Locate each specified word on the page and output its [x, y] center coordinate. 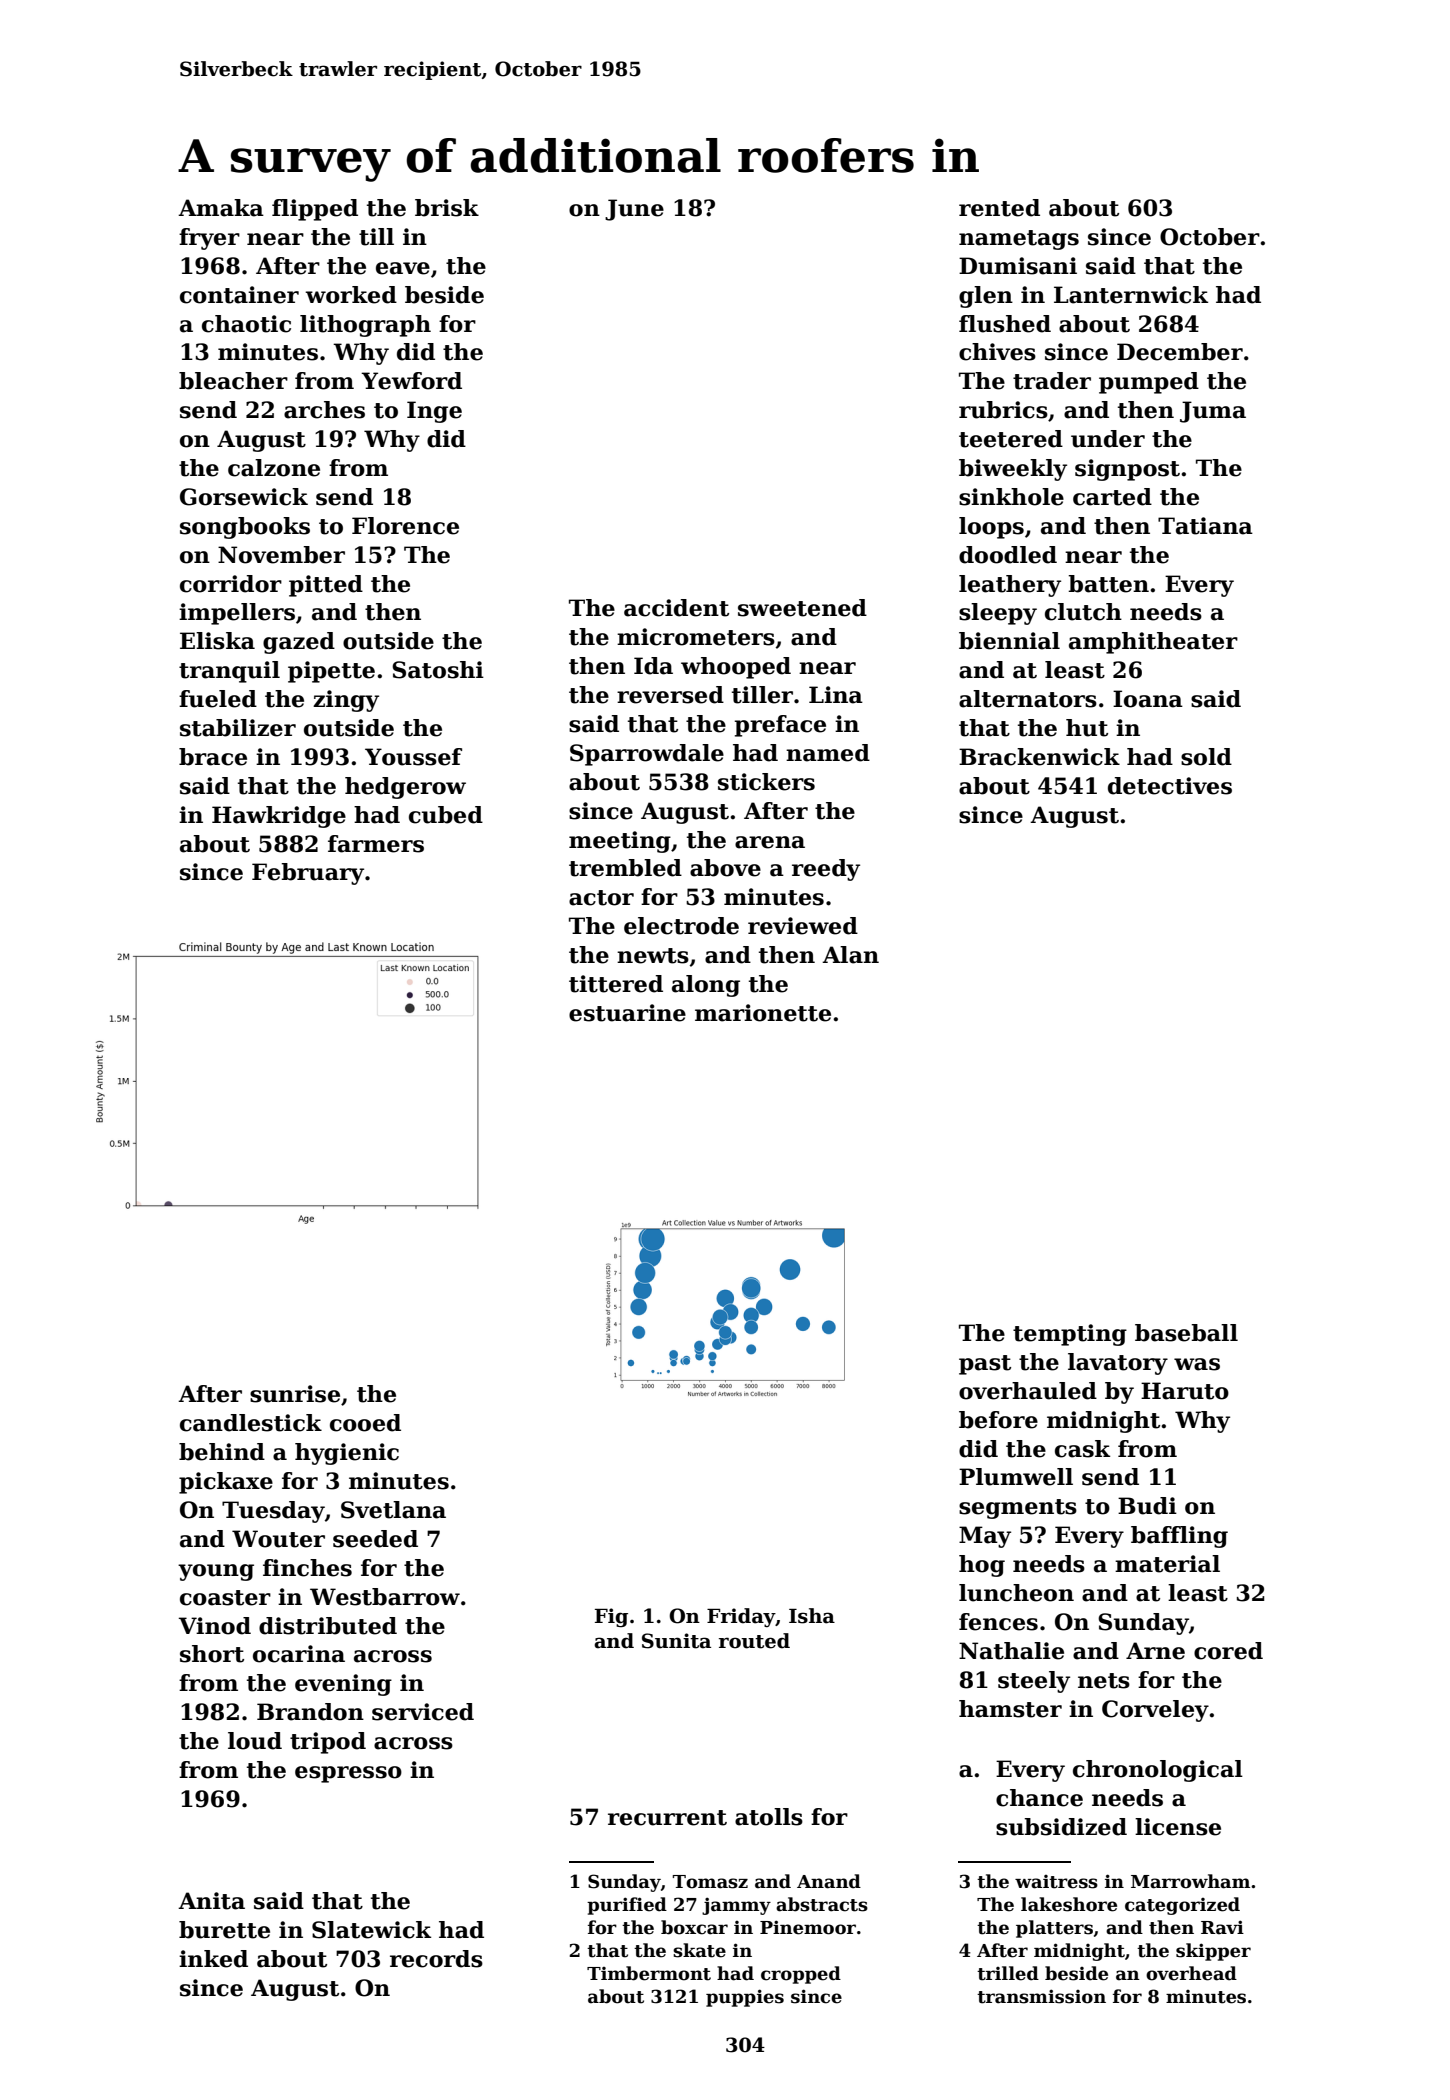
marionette [763, 1013]
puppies [745, 1998]
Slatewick [371, 1930]
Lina [836, 695]
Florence [405, 526]
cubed [446, 815]
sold [1206, 757]
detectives [1170, 786]
